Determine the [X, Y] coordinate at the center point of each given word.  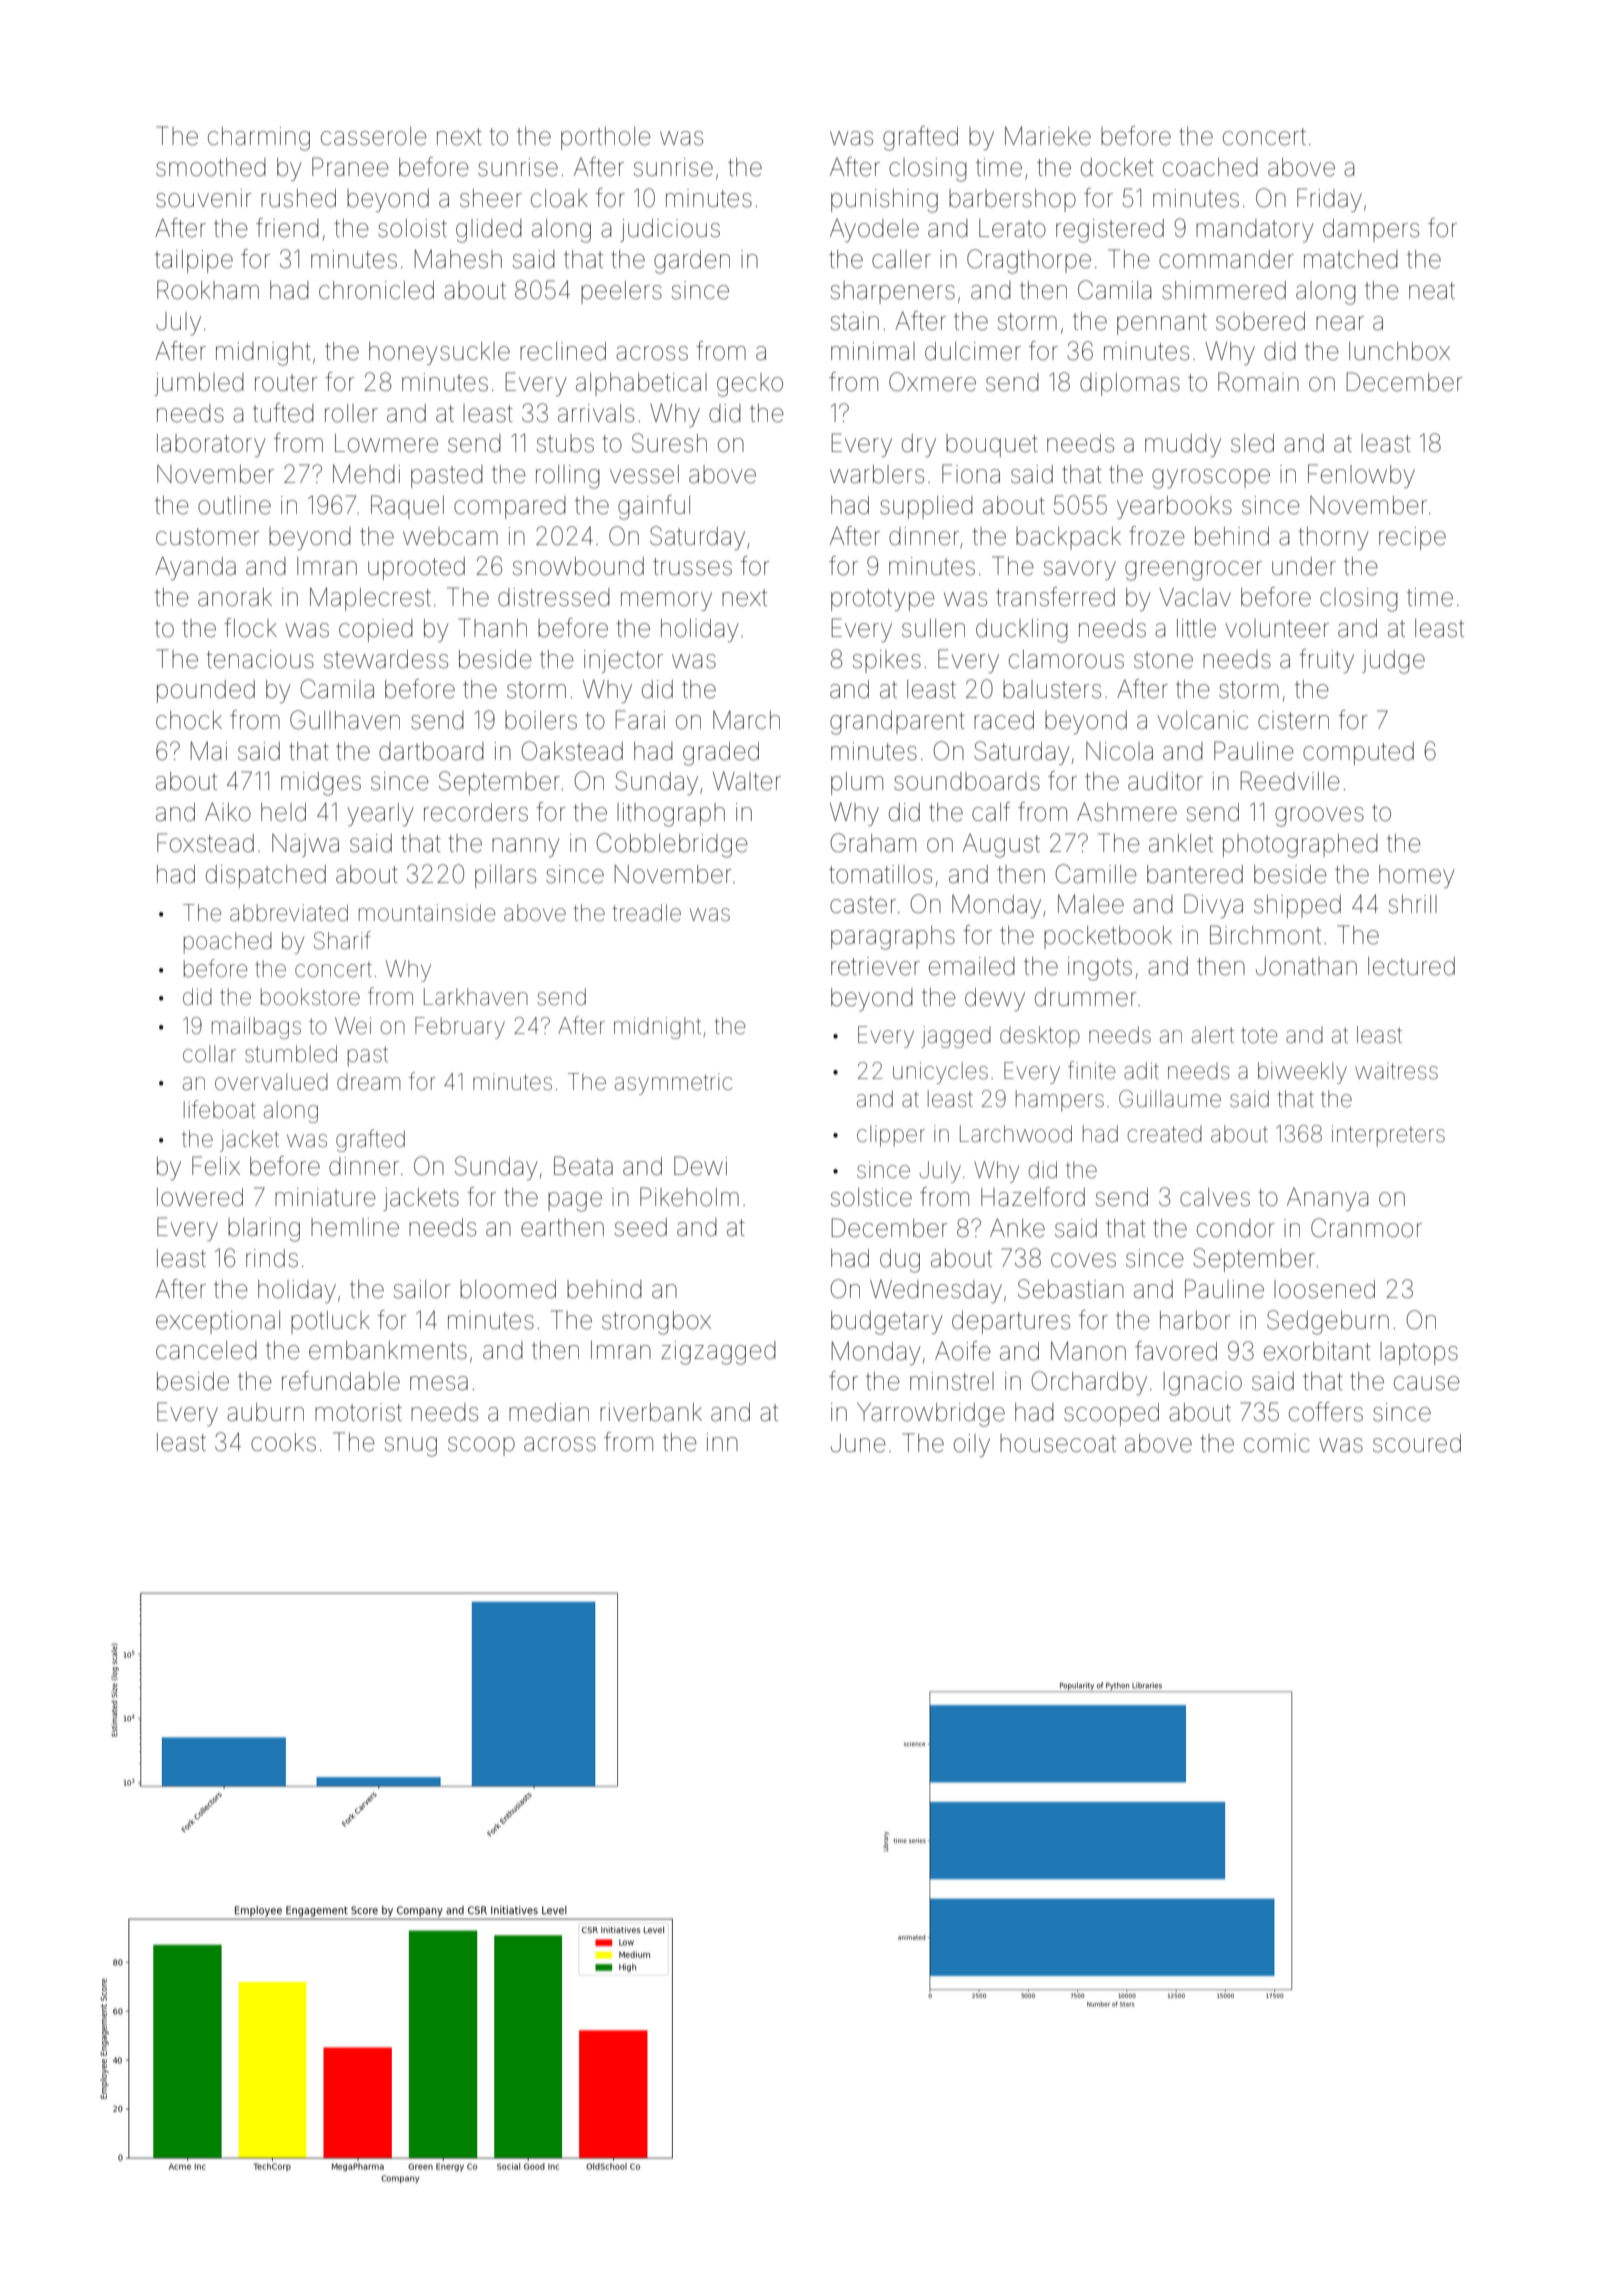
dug [900, 1261]
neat [1432, 291]
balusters [1052, 689]
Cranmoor [1366, 1228]
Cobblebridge [672, 845]
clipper [891, 1136]
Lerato [1012, 228]
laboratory [211, 445]
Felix [216, 1166]
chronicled [376, 290]
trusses [692, 567]
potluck [330, 1322]
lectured [1411, 966]
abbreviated [289, 913]
